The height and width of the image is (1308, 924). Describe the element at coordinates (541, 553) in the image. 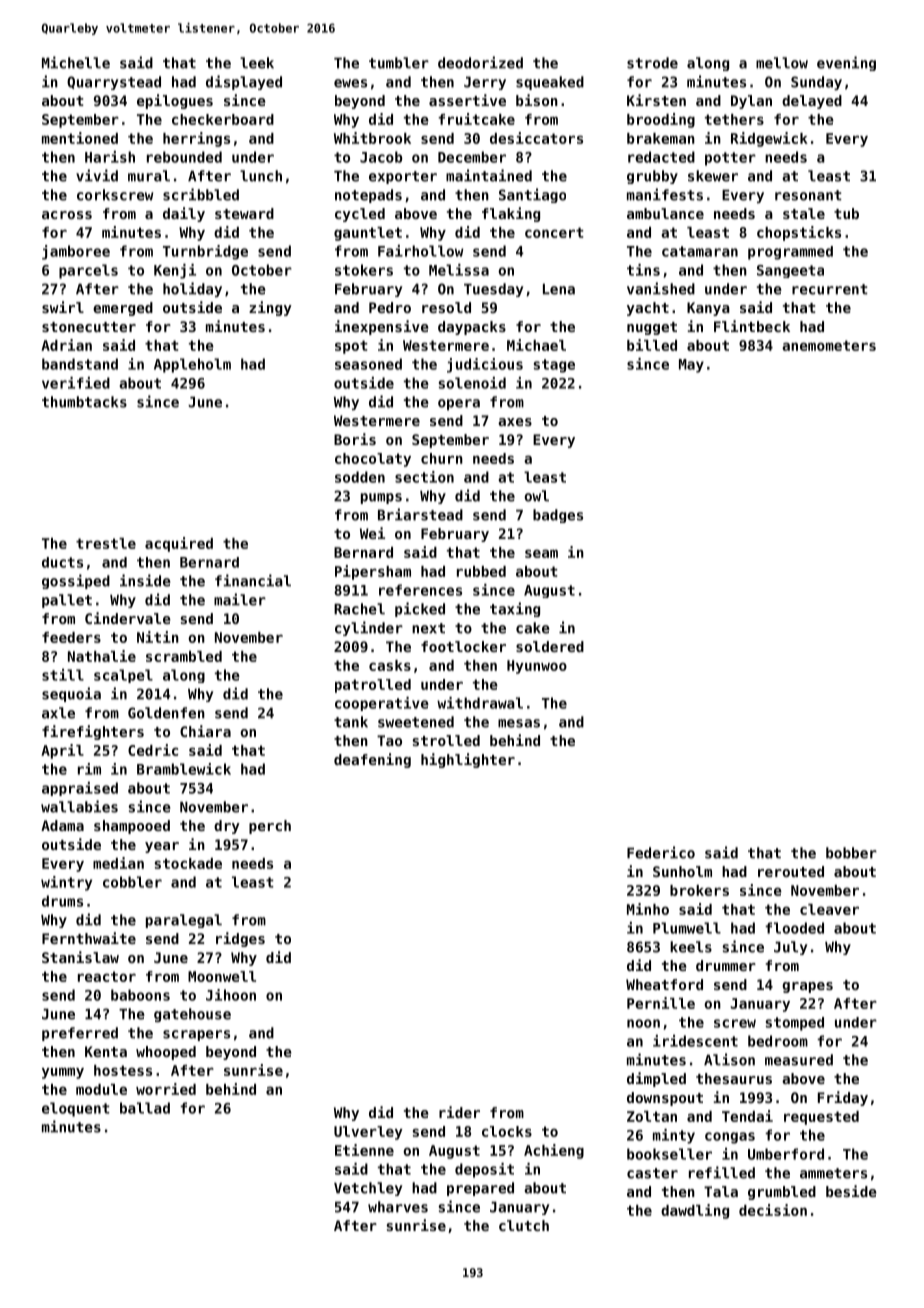

I see `seam` at that location.
